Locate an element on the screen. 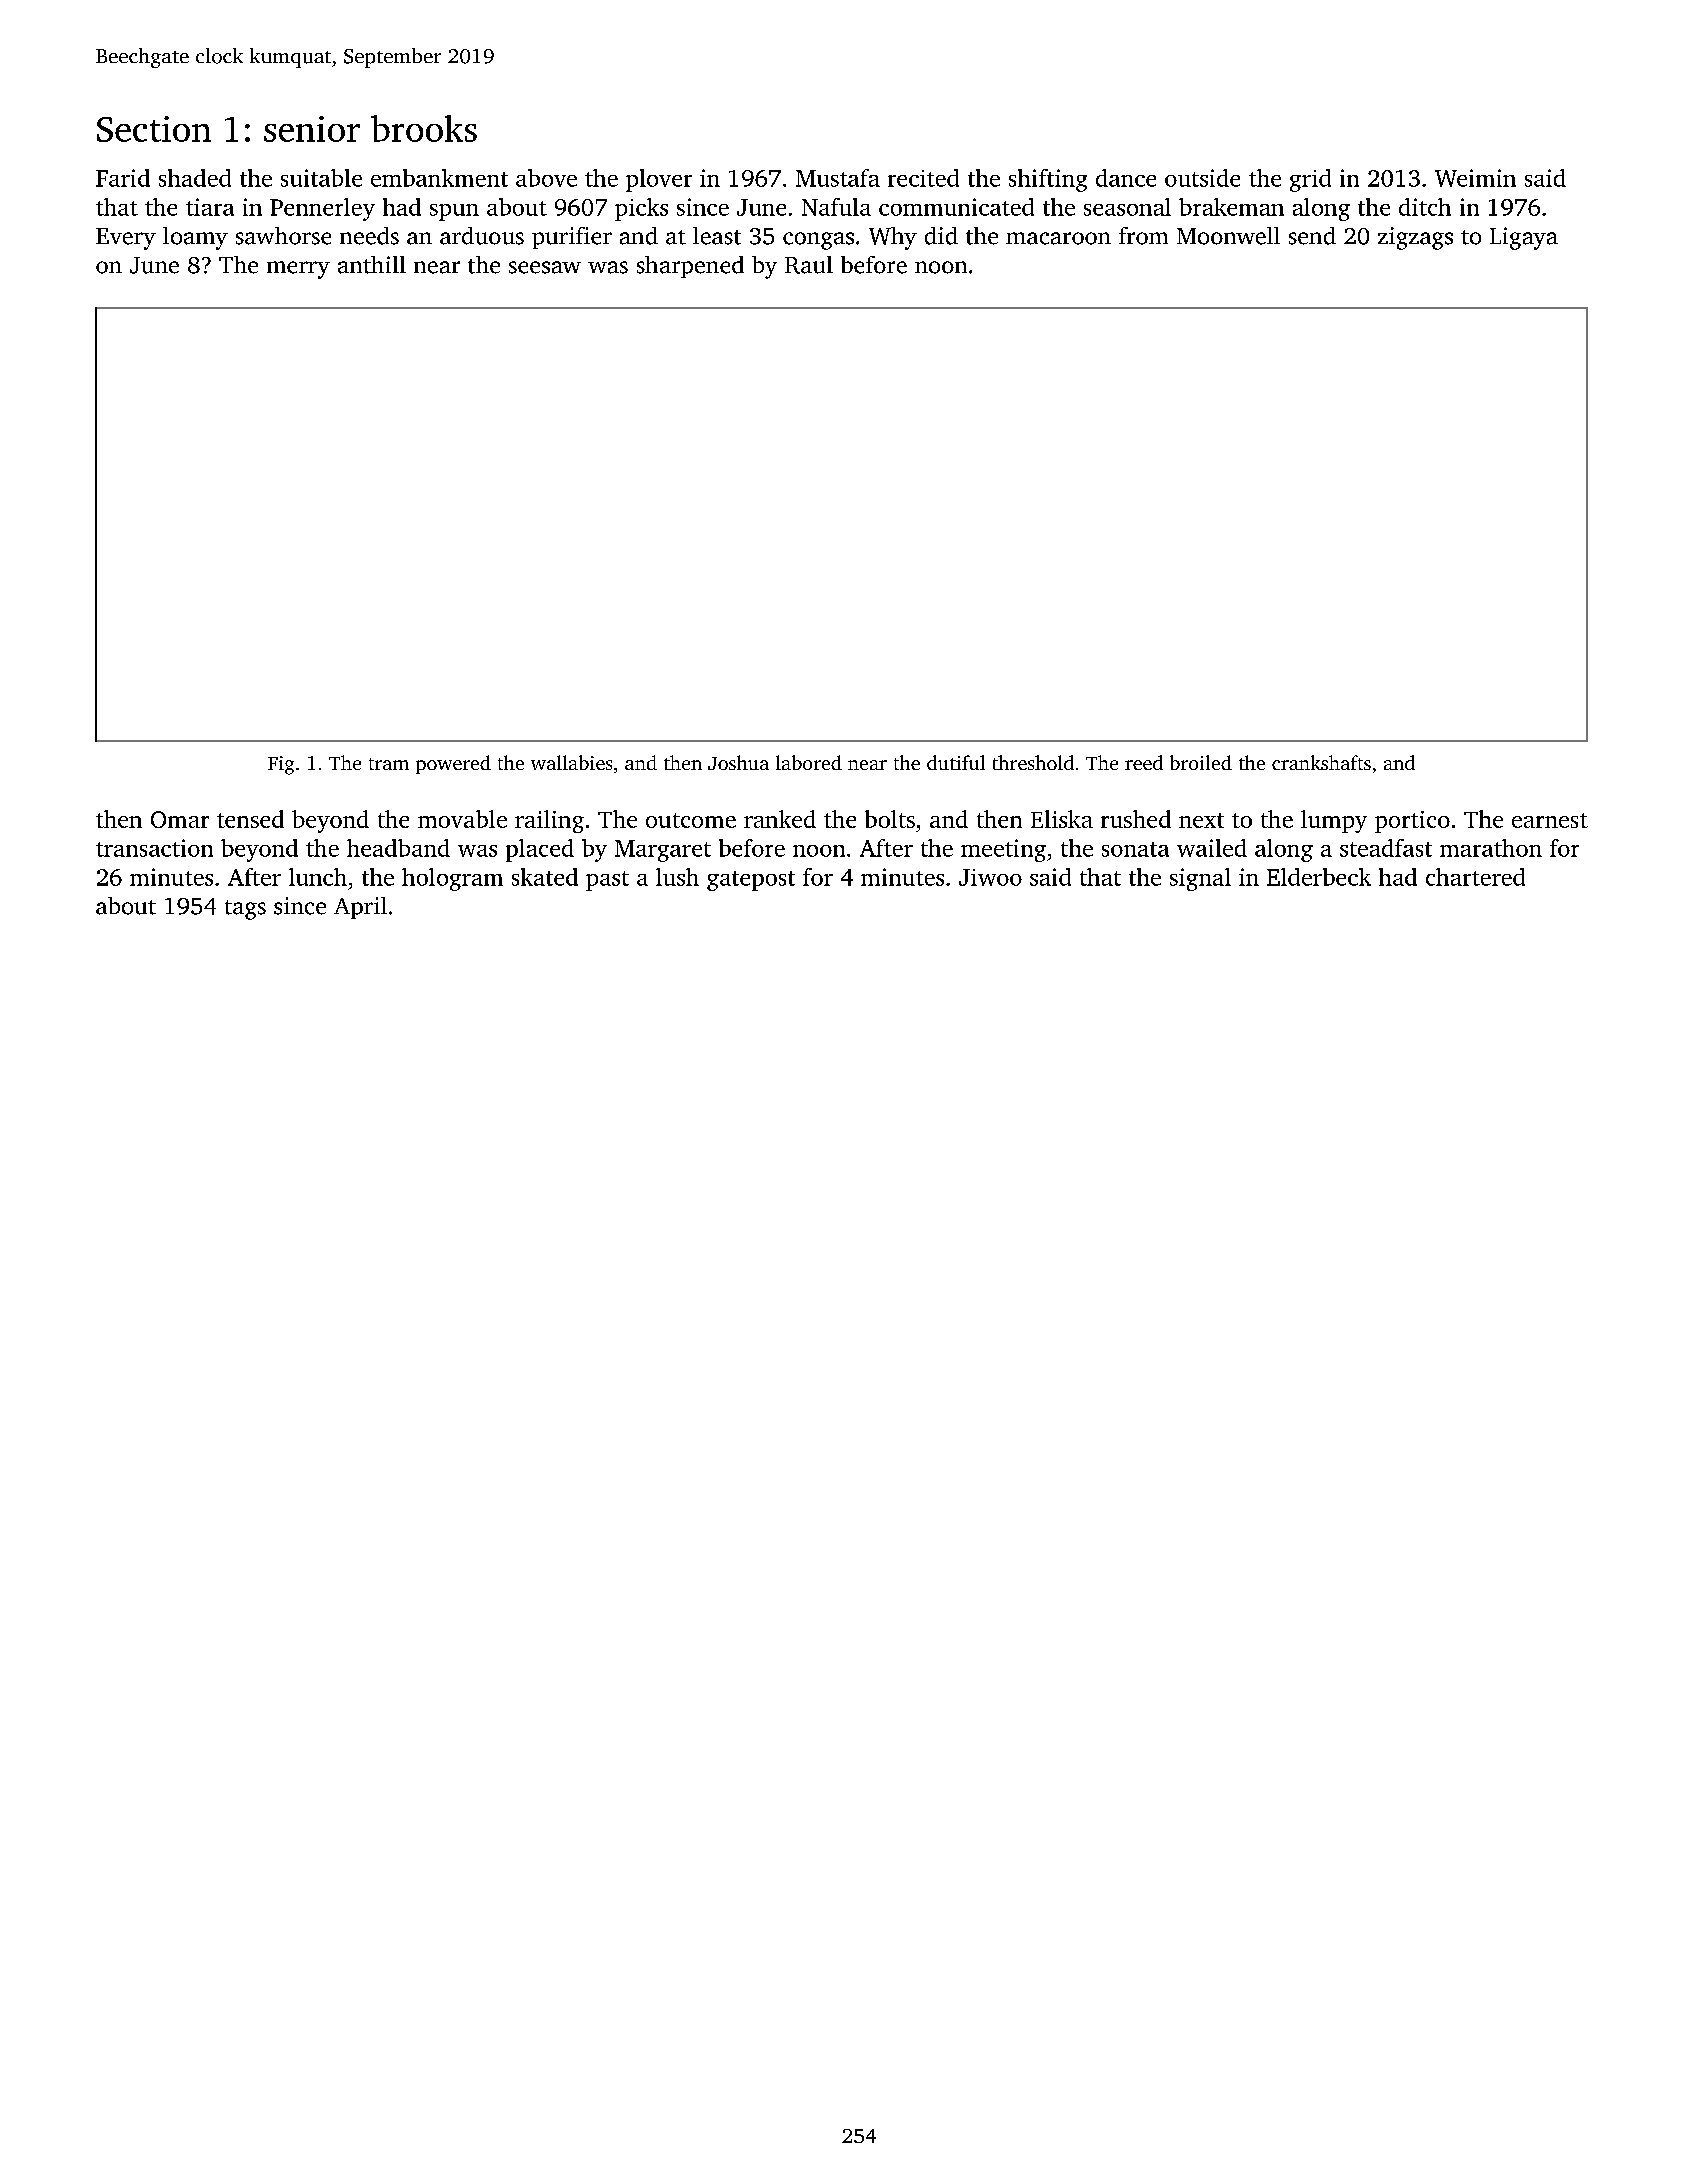  dance is located at coordinates (1126, 178).
